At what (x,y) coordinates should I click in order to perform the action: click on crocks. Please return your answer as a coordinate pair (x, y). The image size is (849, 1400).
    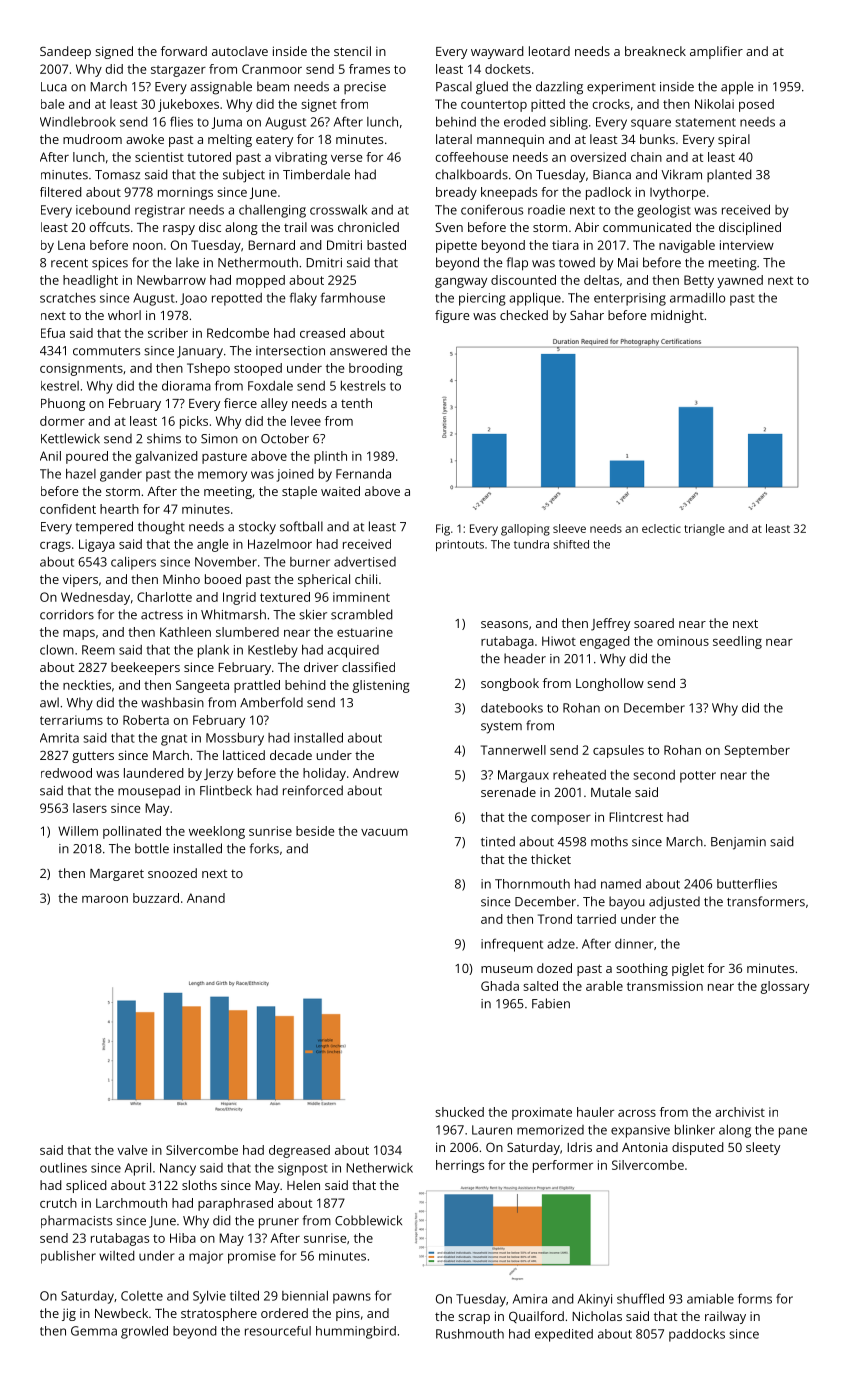
    Looking at the image, I should click on (611, 104).
